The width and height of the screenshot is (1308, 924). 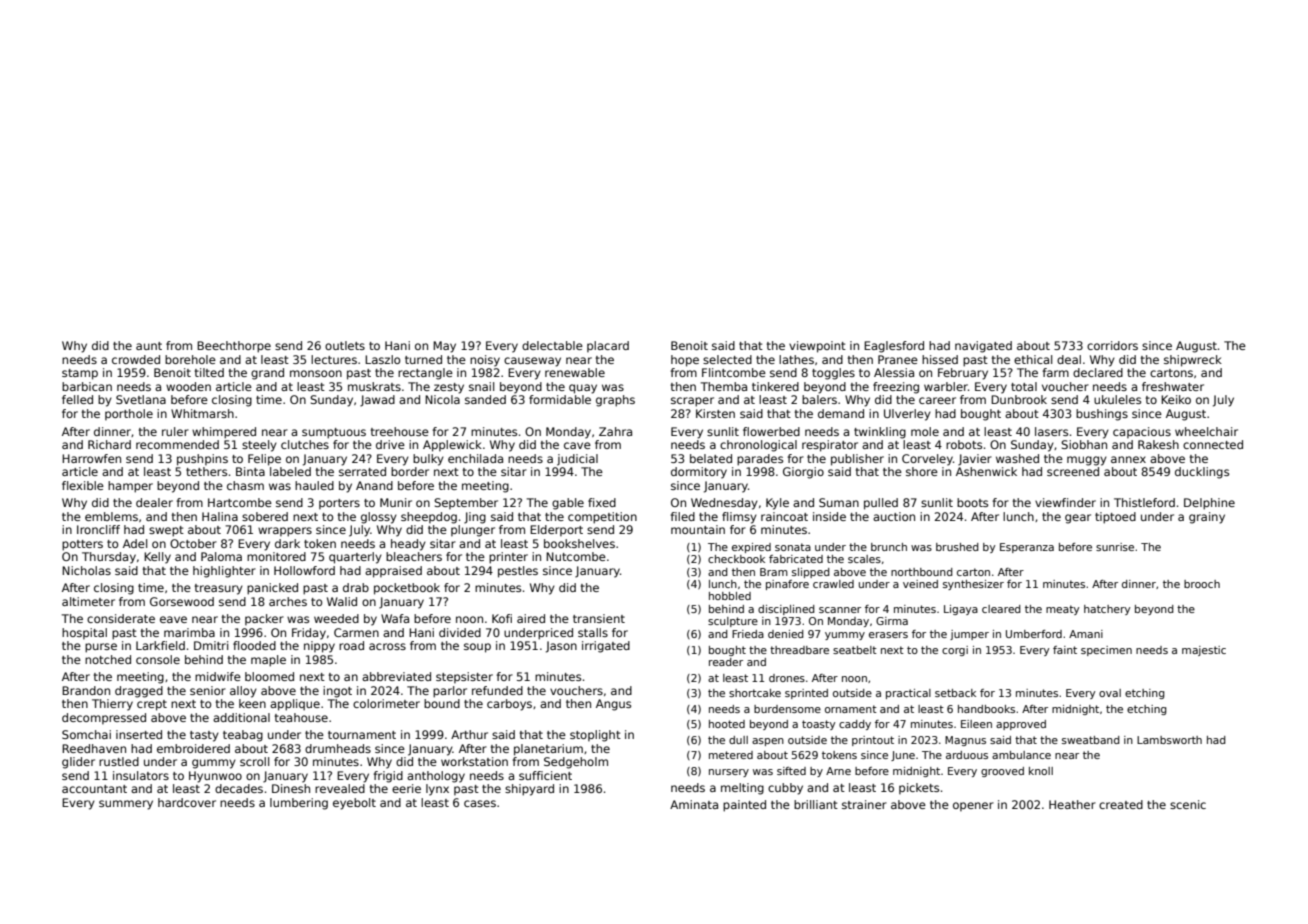 I want to click on Amani, so click(x=1086, y=634).
